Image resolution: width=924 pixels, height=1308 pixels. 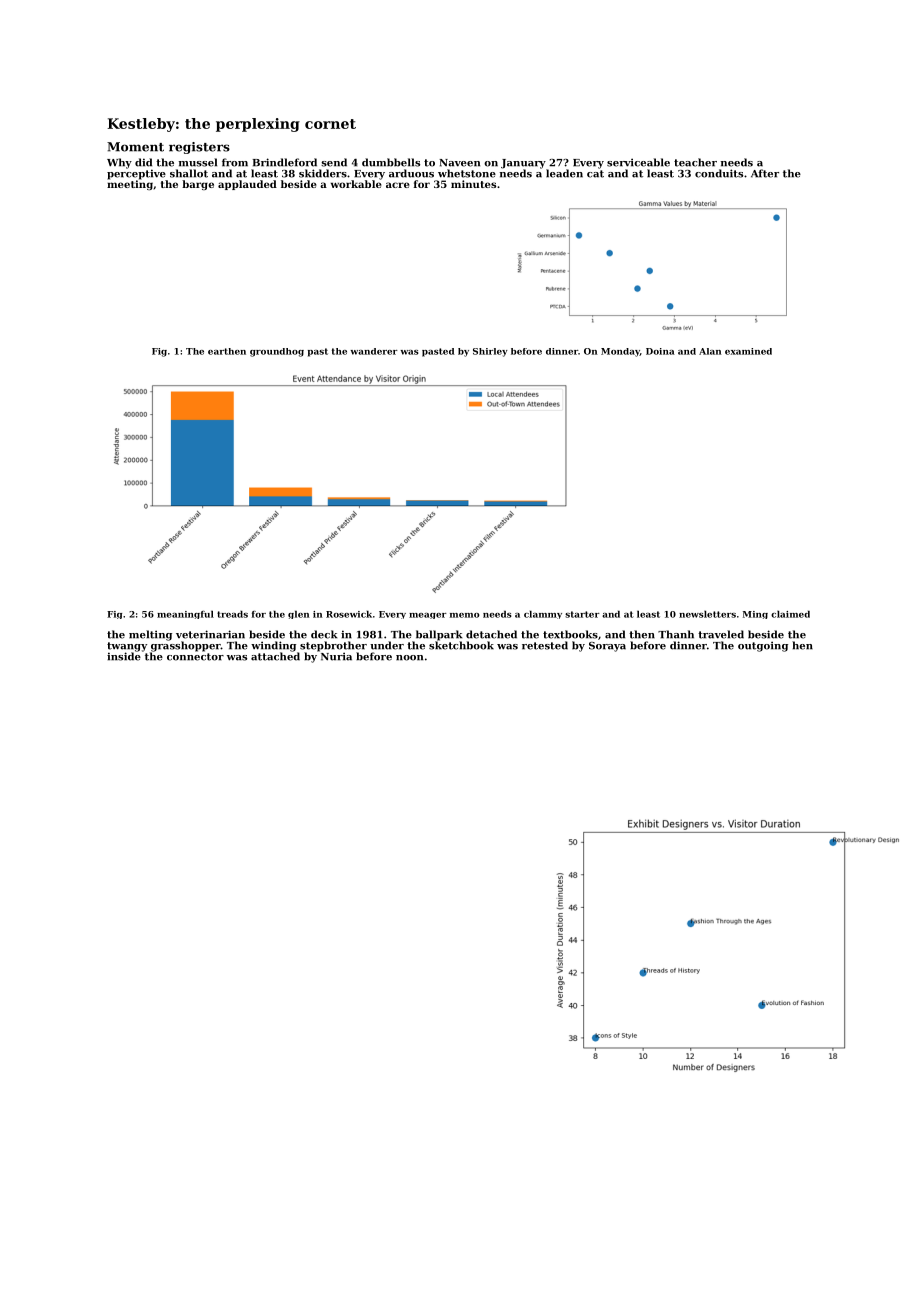 What do you see at coordinates (185, 614) in the screenshot?
I see `meaningful` at bounding box center [185, 614].
